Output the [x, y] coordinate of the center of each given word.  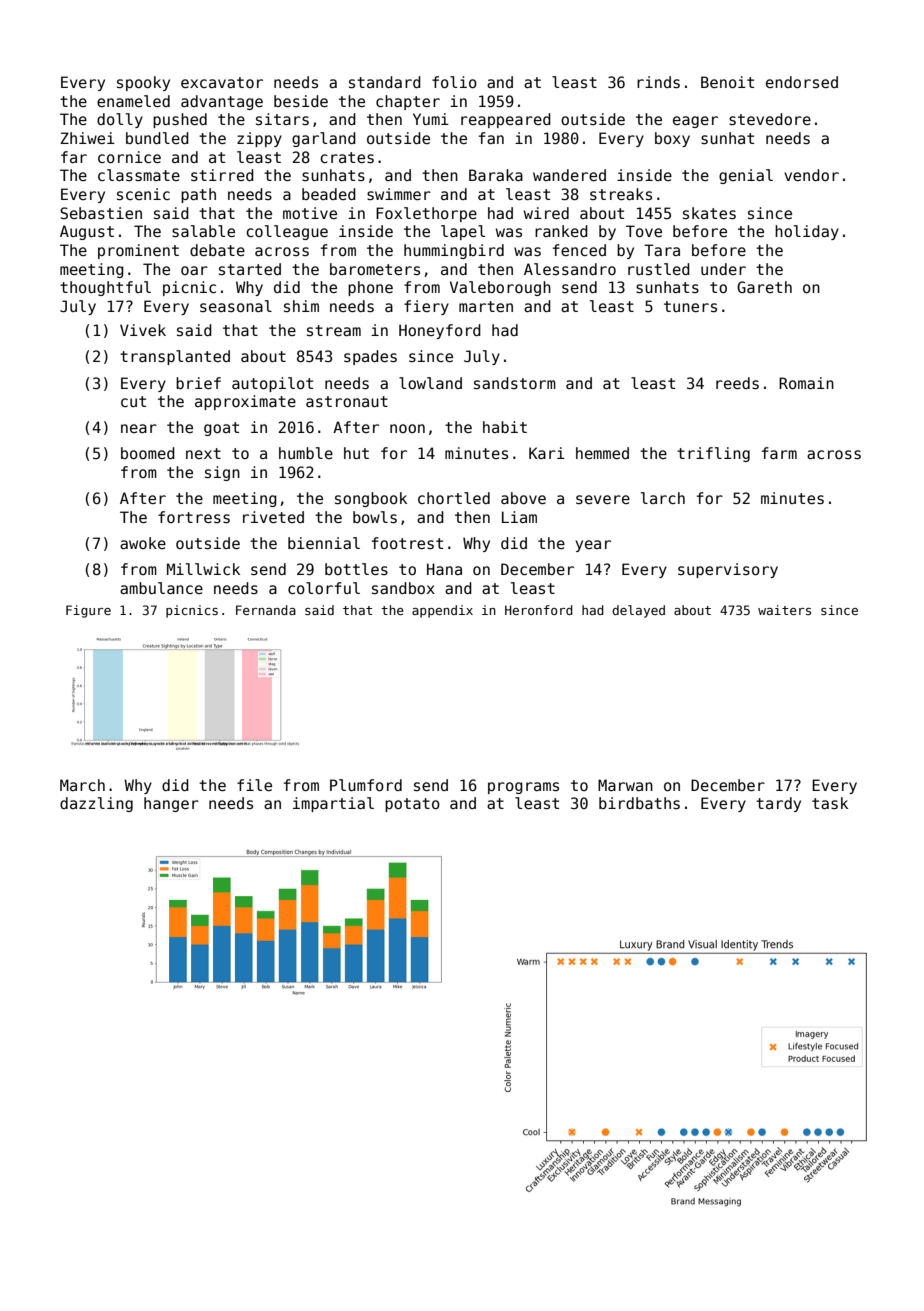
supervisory [728, 570]
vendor [811, 175]
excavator [222, 82]
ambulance [161, 588]
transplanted [175, 357]
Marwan [625, 785]
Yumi [431, 119]
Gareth [764, 287]
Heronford [539, 610]
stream [334, 330]
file [254, 785]
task [830, 803]
